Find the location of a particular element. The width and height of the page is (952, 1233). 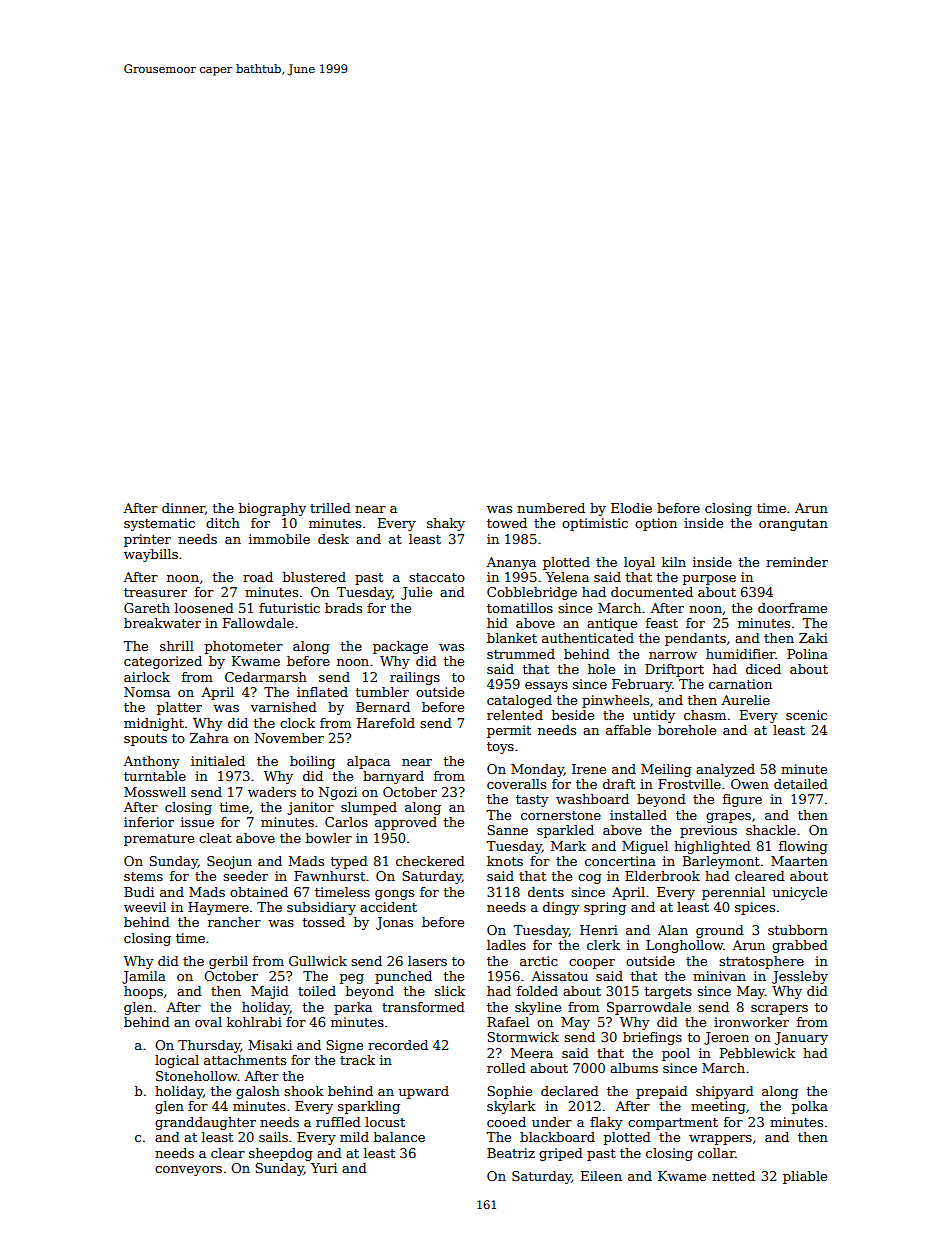

waders is located at coordinates (272, 792).
